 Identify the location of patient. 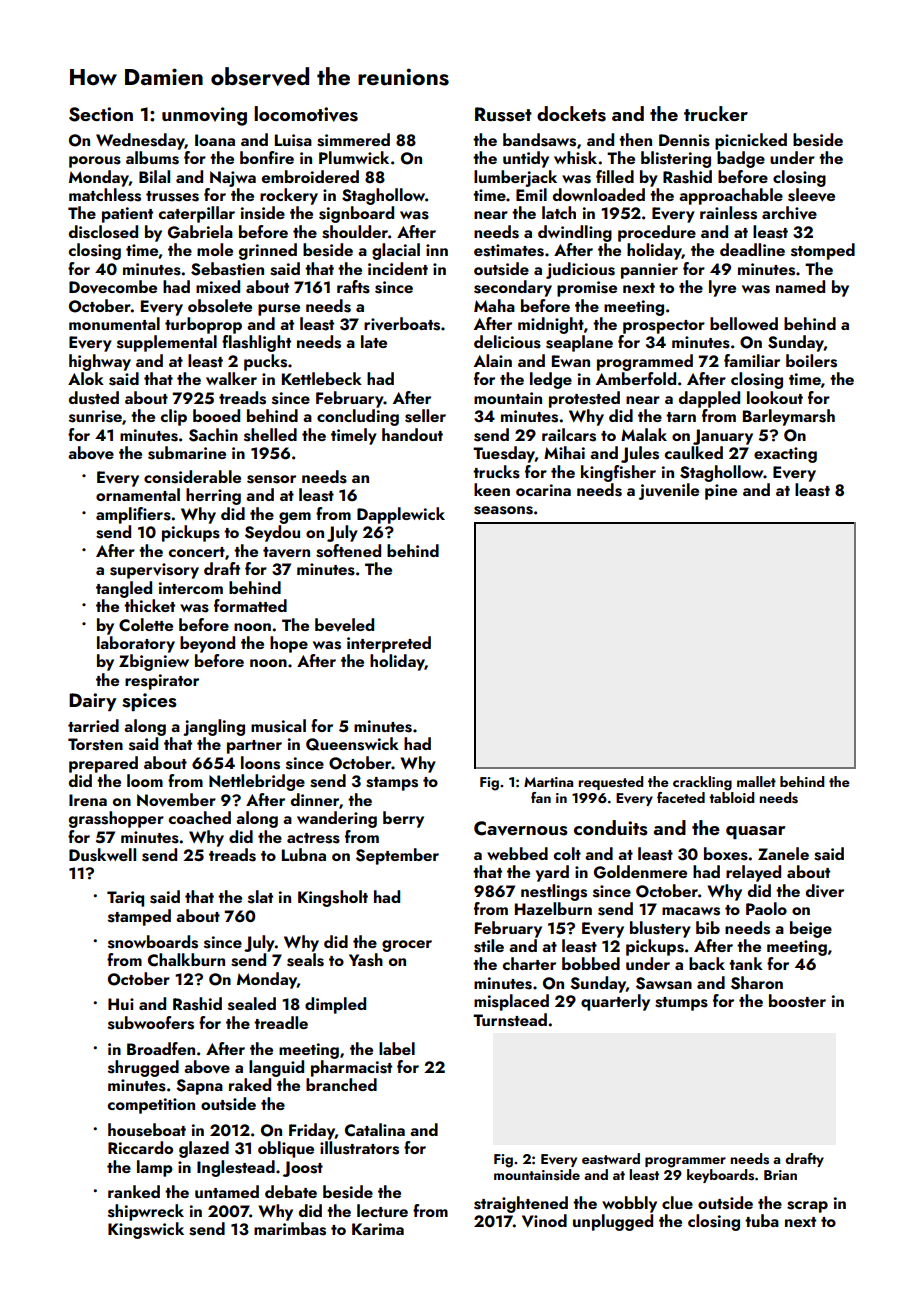
(127, 215).
